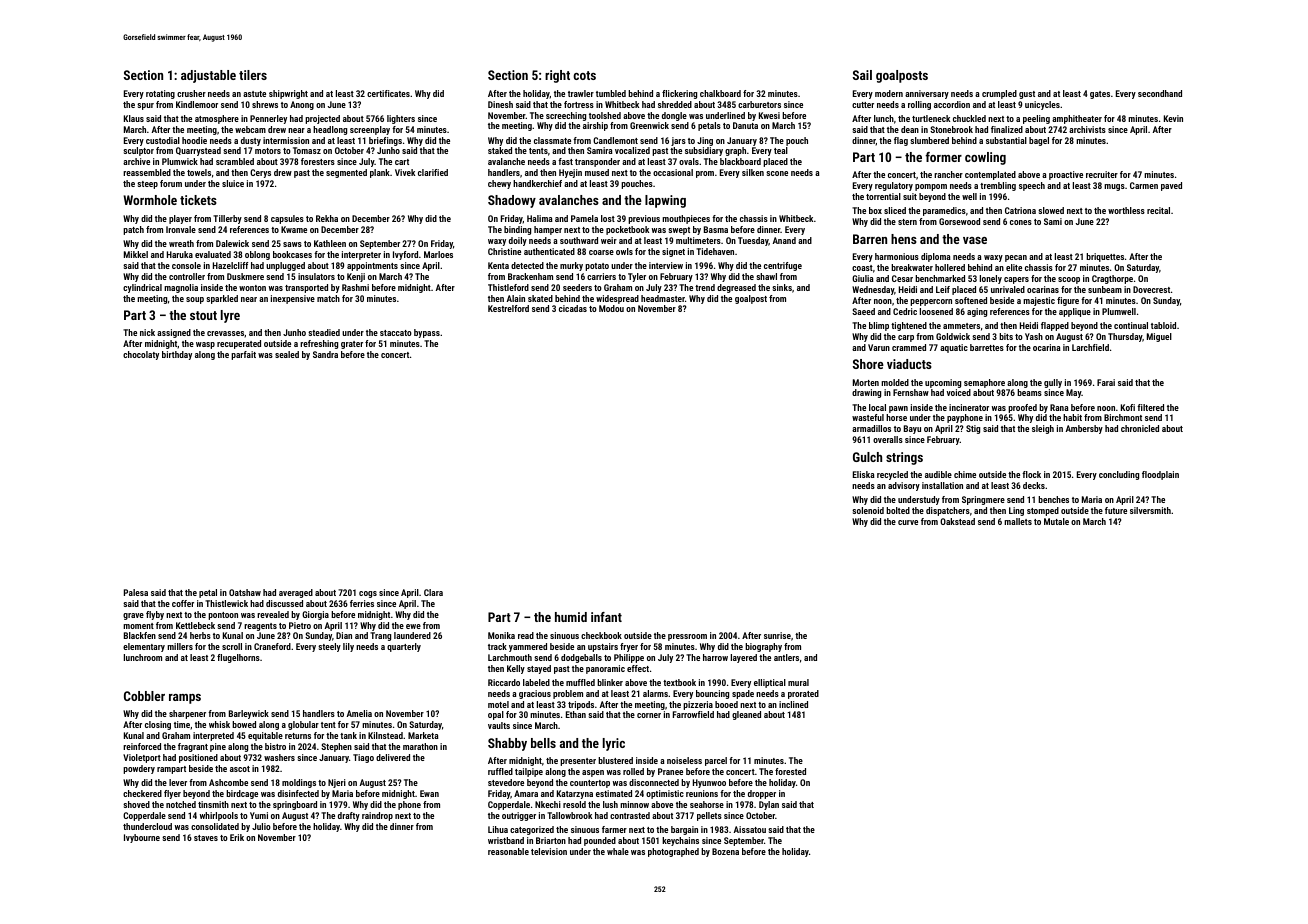 The image size is (1308, 924). What do you see at coordinates (600, 841) in the page?
I see `pounded` at bounding box center [600, 841].
